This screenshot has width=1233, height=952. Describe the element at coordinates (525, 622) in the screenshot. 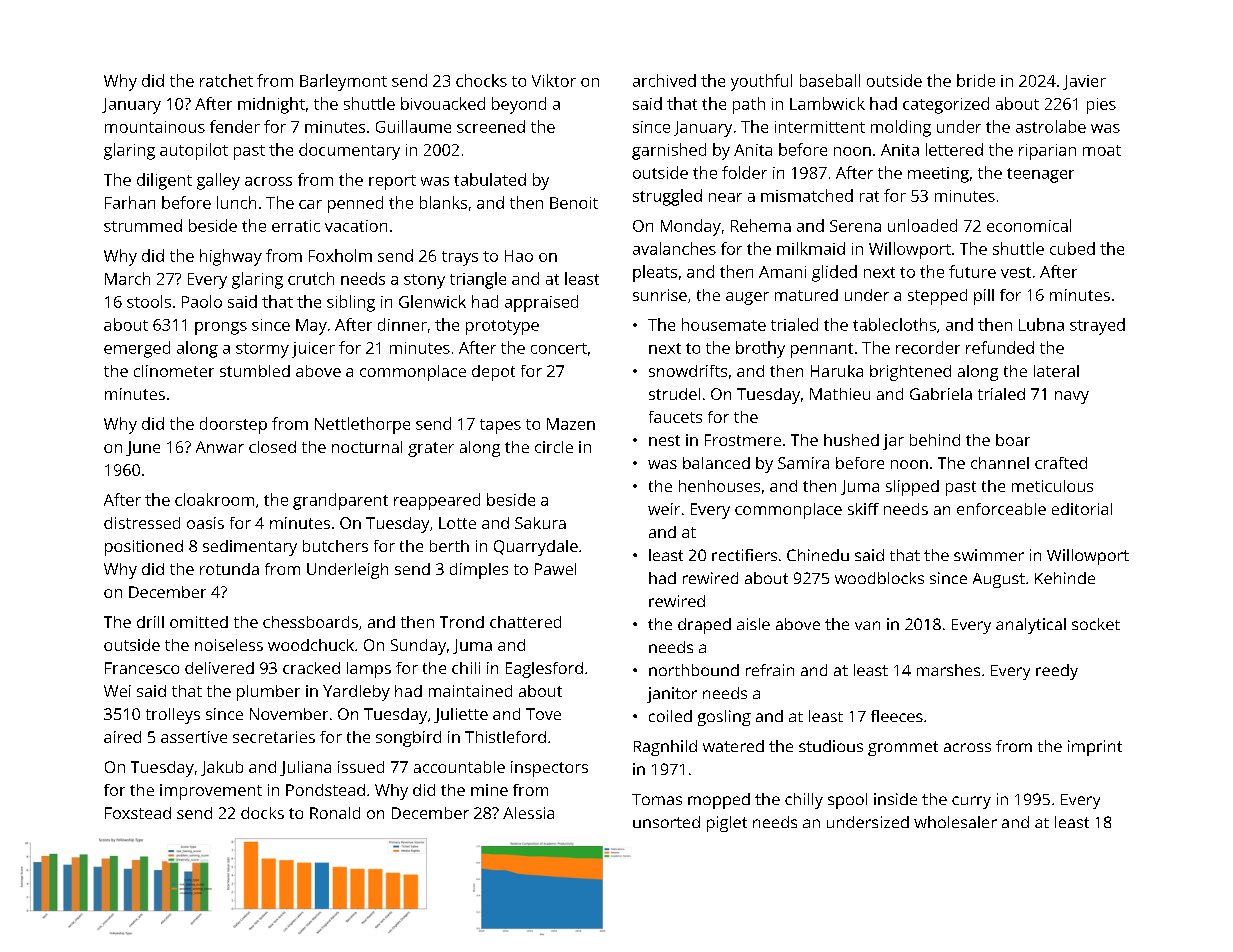

I see `chattered` at that location.
